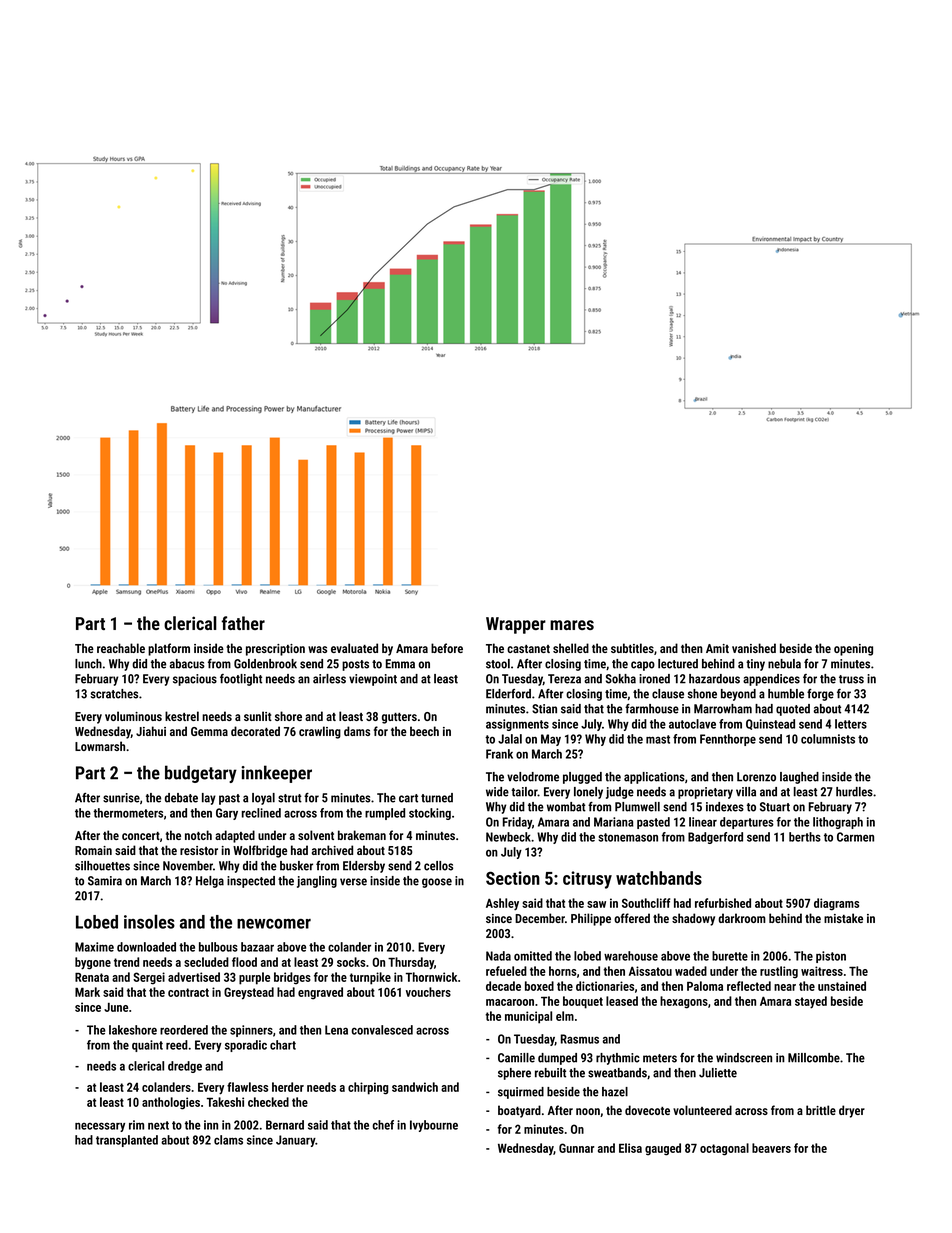 The height and width of the screenshot is (1233, 952). Describe the element at coordinates (171, 1103) in the screenshot. I see `anthologies` at that location.
